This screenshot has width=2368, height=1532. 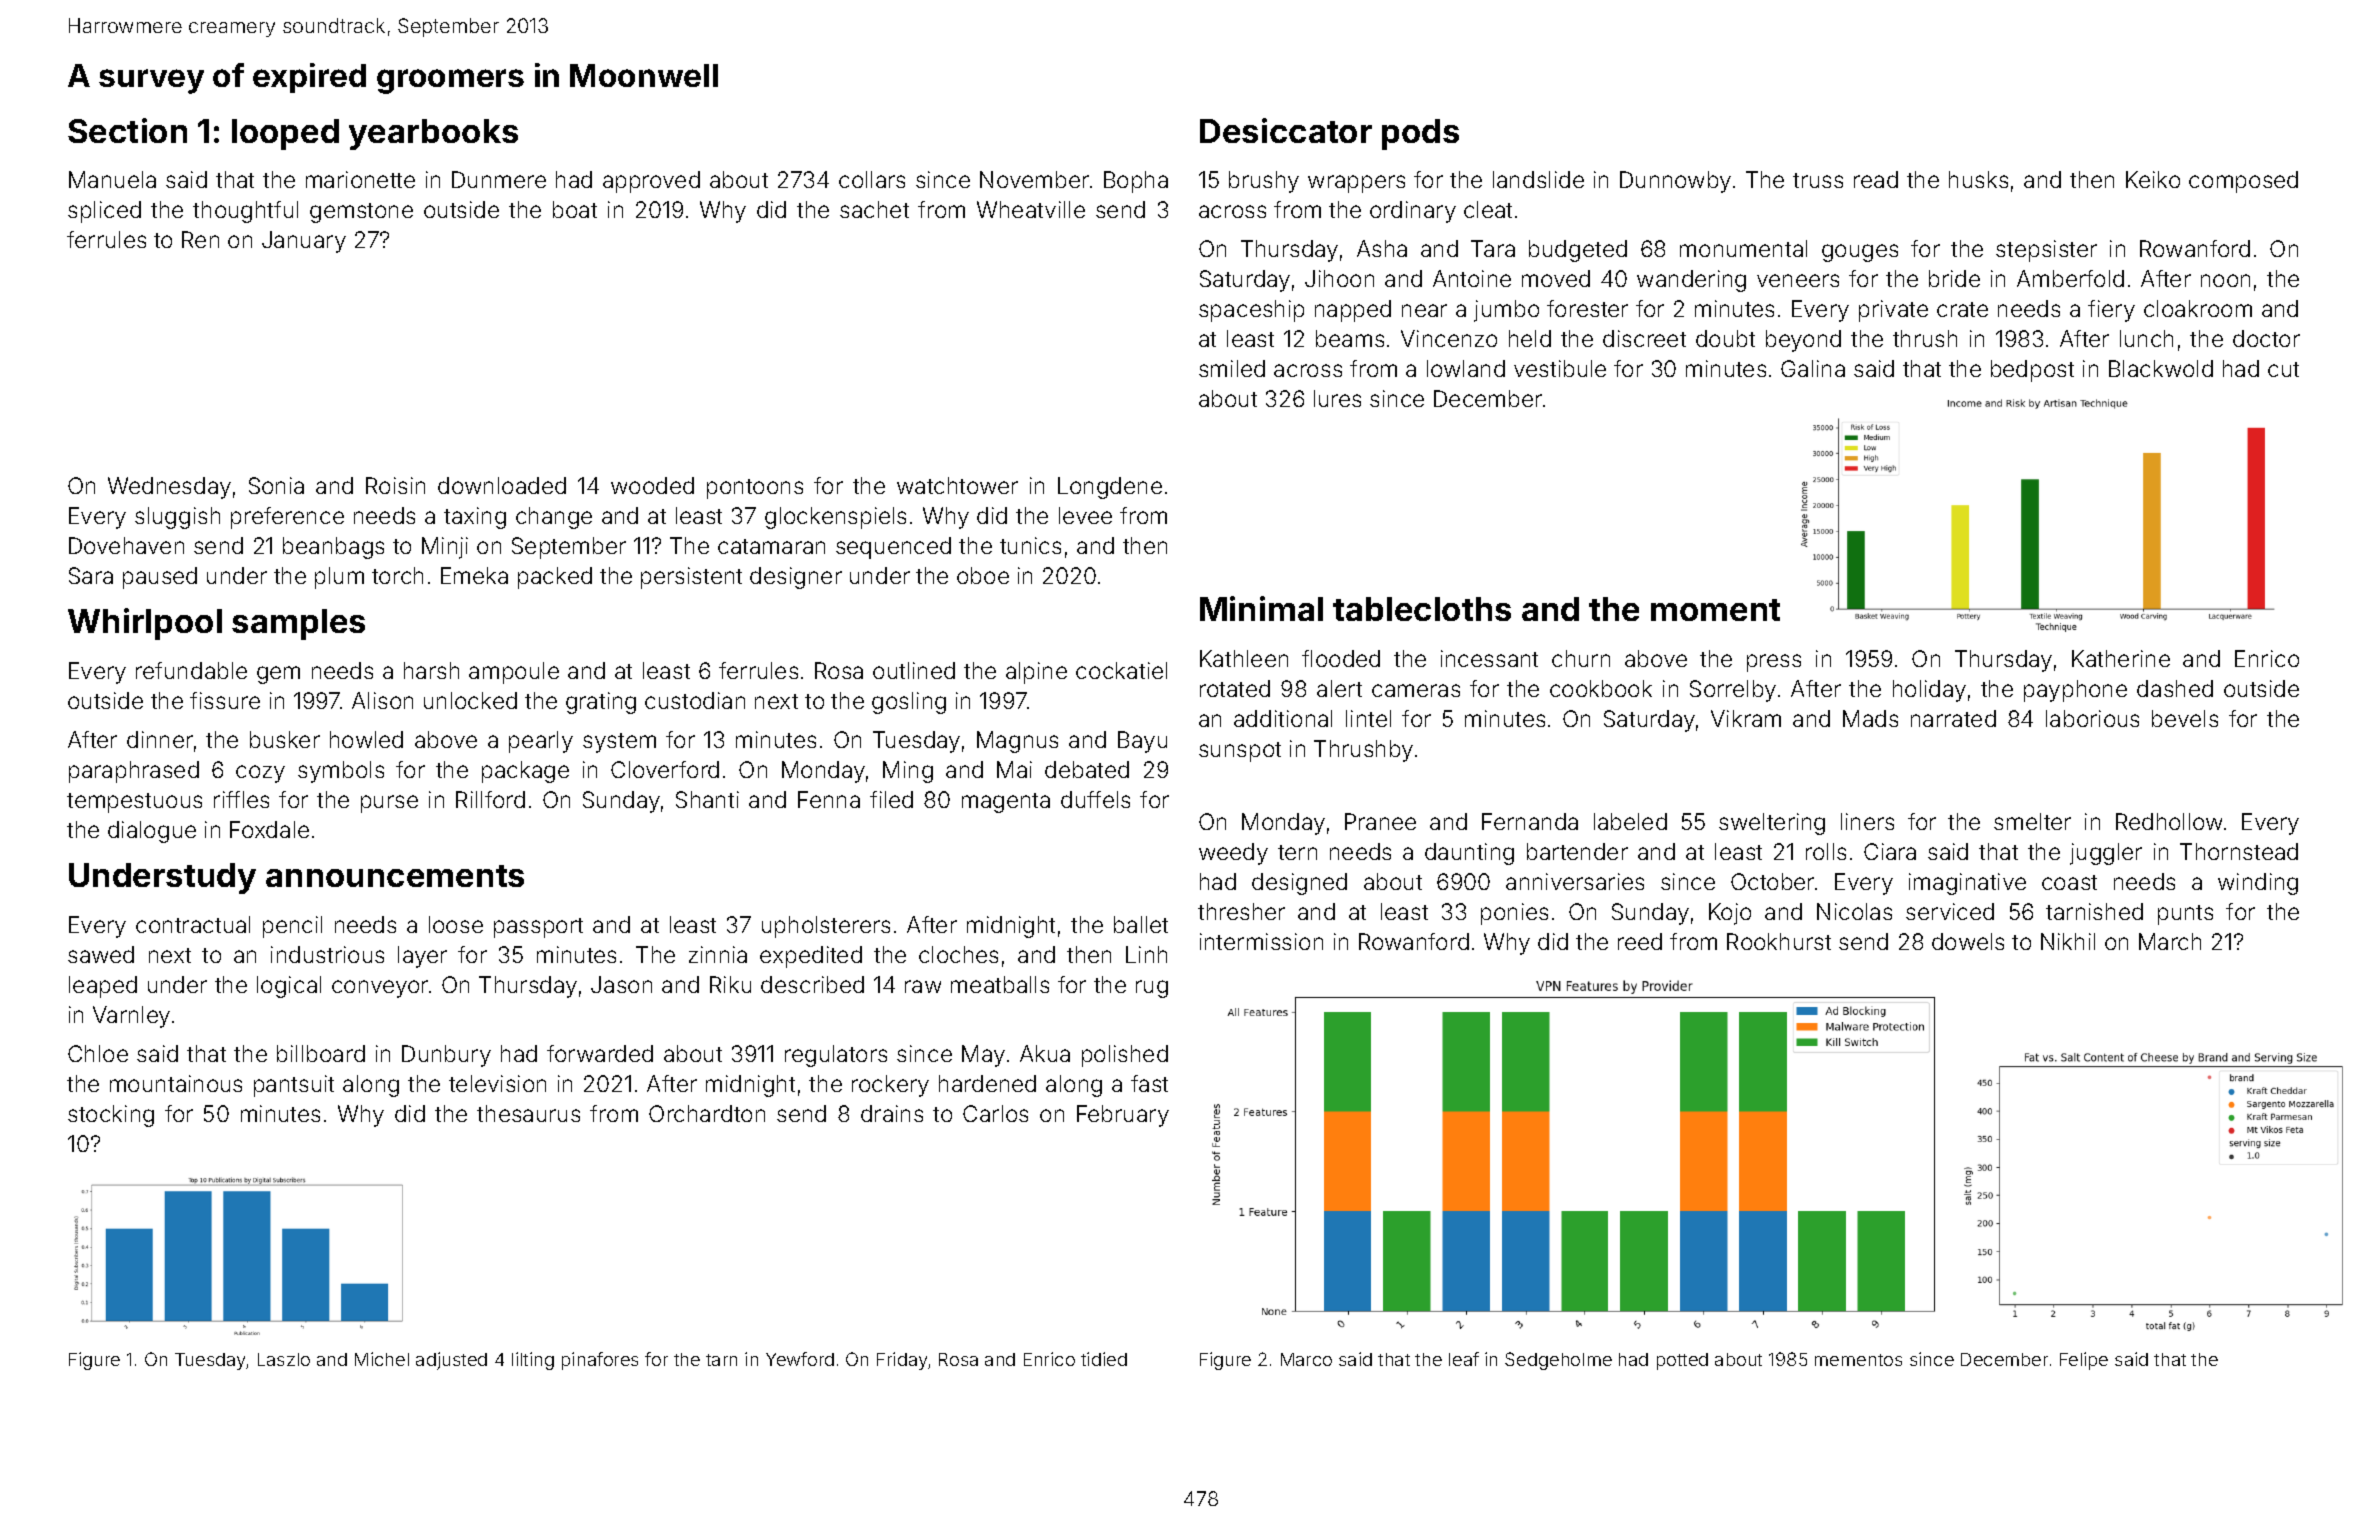 What do you see at coordinates (1420, 134) in the screenshot?
I see `pods` at bounding box center [1420, 134].
